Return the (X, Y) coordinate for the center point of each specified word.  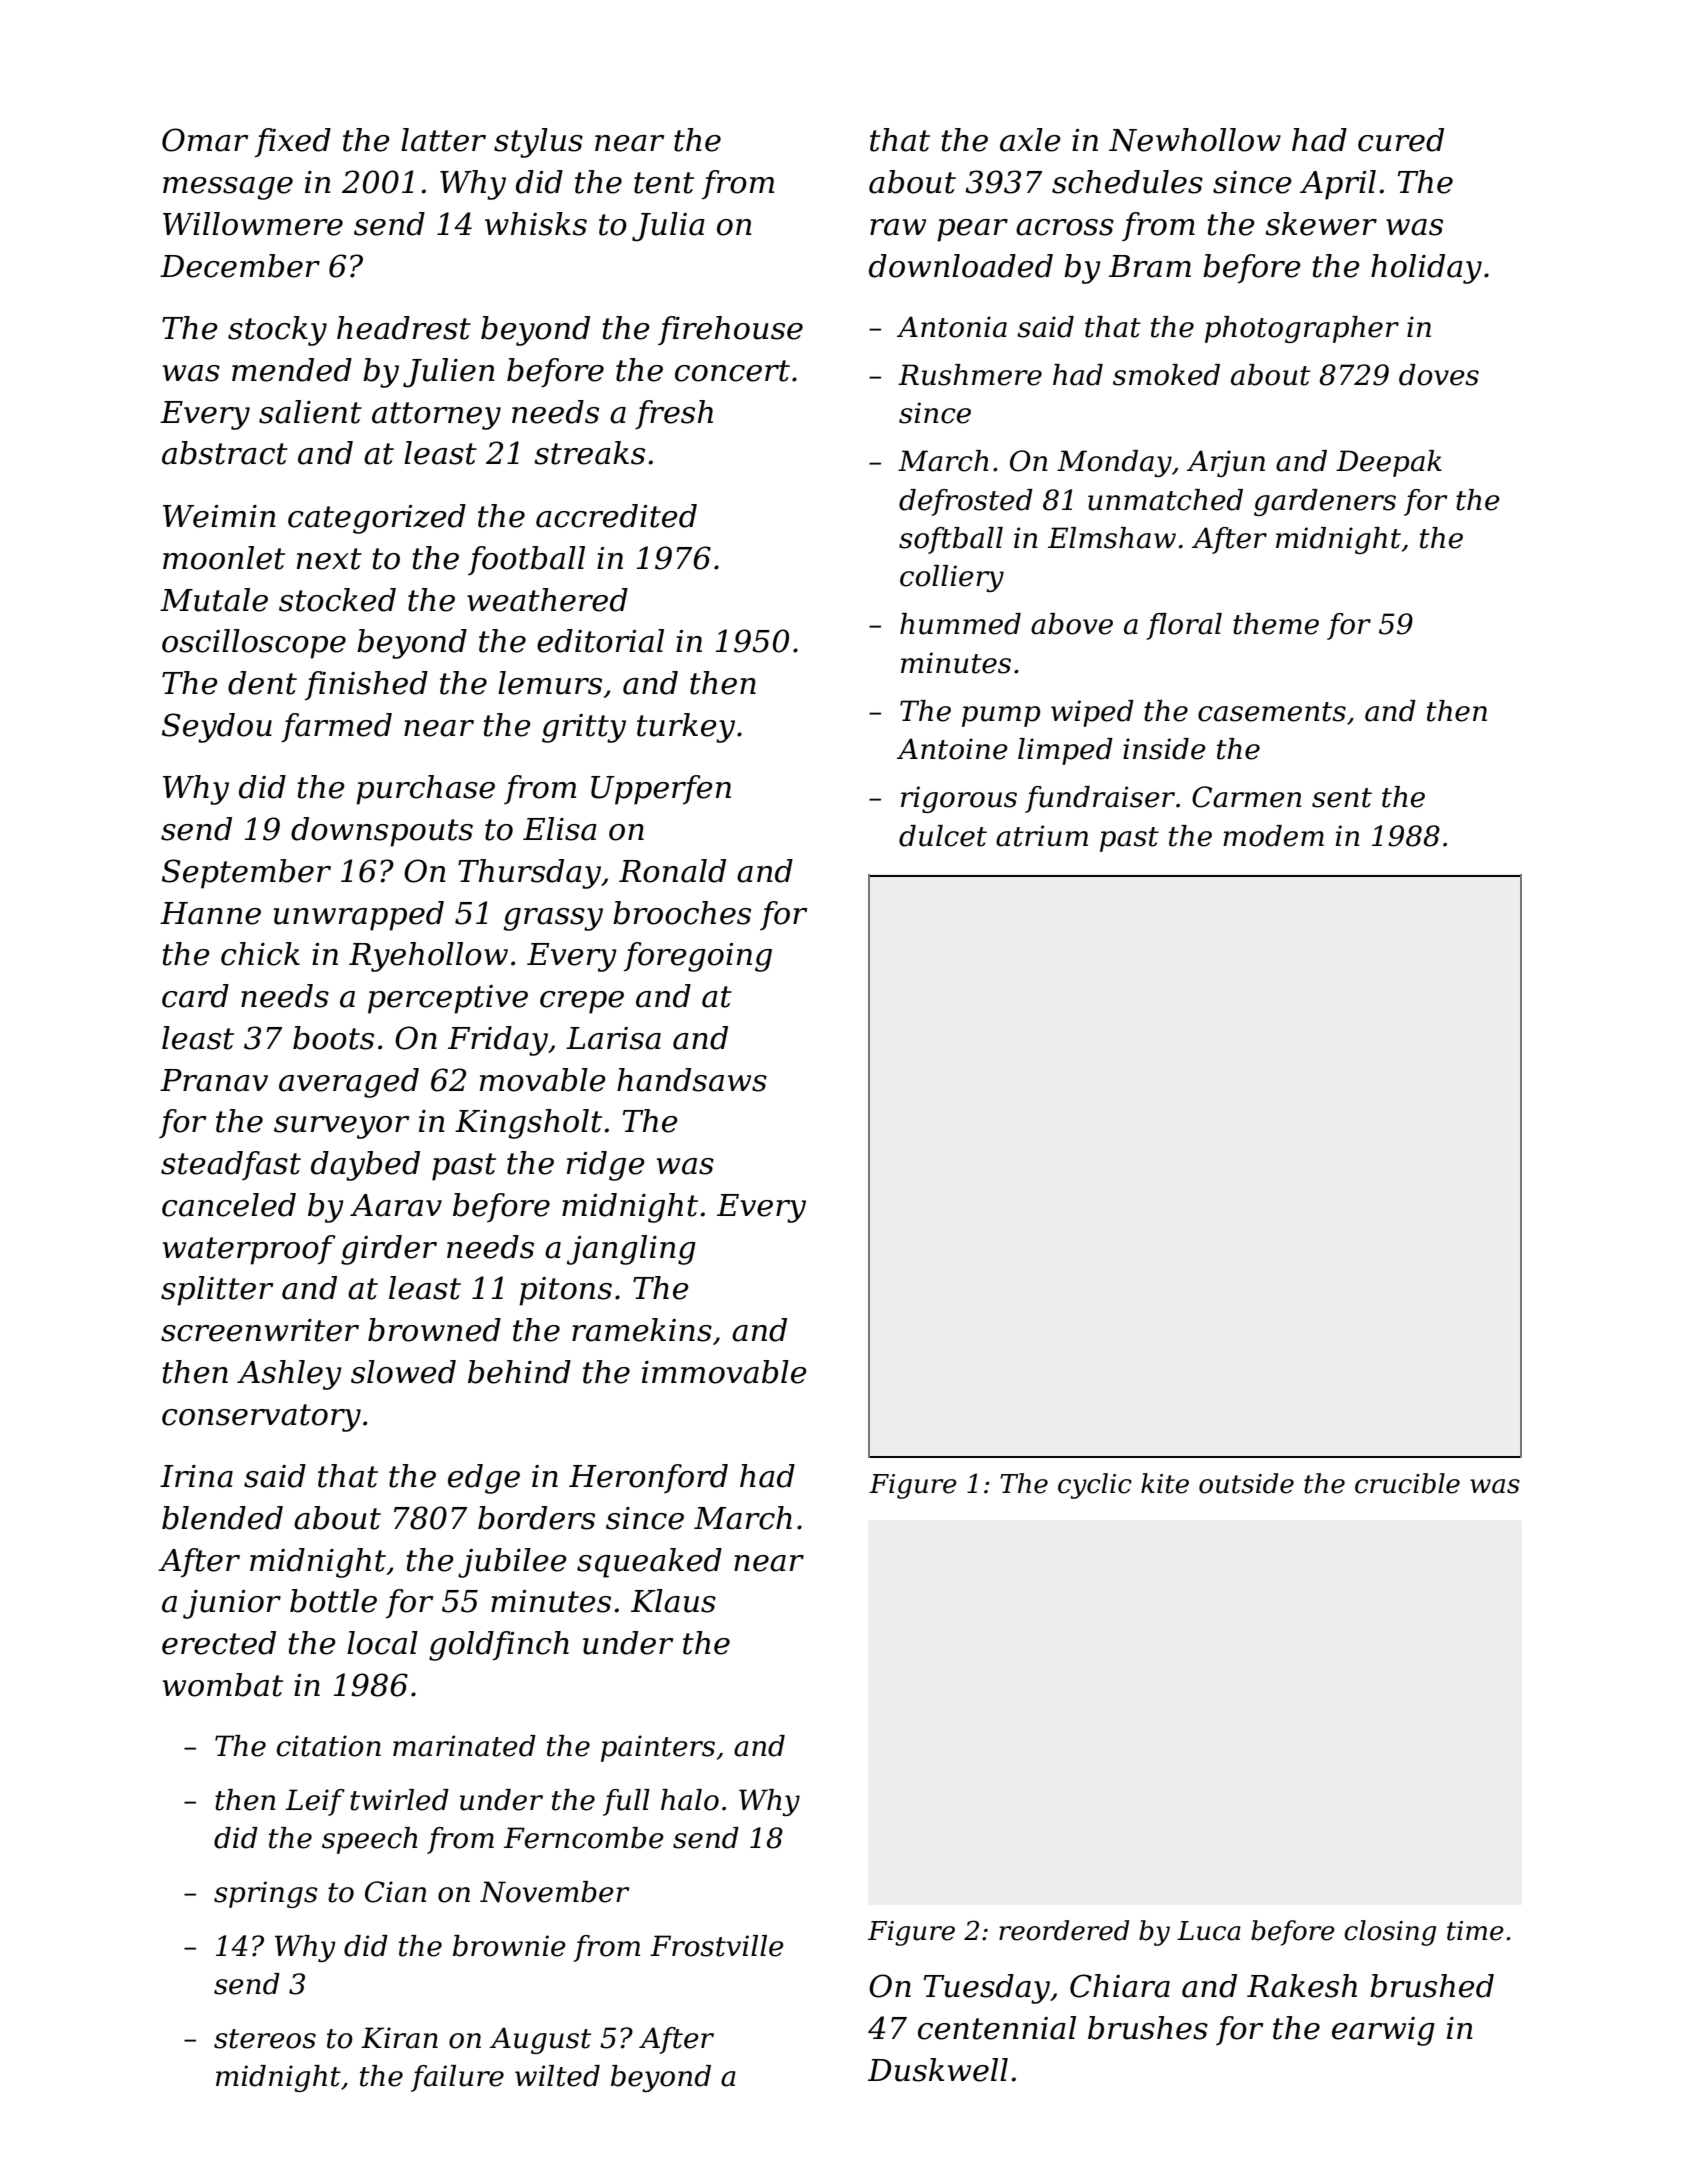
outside (1246, 1483)
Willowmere (253, 224)
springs (266, 1894)
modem (1273, 836)
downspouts (382, 832)
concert (732, 371)
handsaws (692, 1080)
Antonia (952, 327)
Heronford (648, 1478)
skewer (1321, 224)
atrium (1042, 836)
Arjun (1226, 463)
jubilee (512, 1563)
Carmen (1246, 797)
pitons (565, 1291)
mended (292, 370)
